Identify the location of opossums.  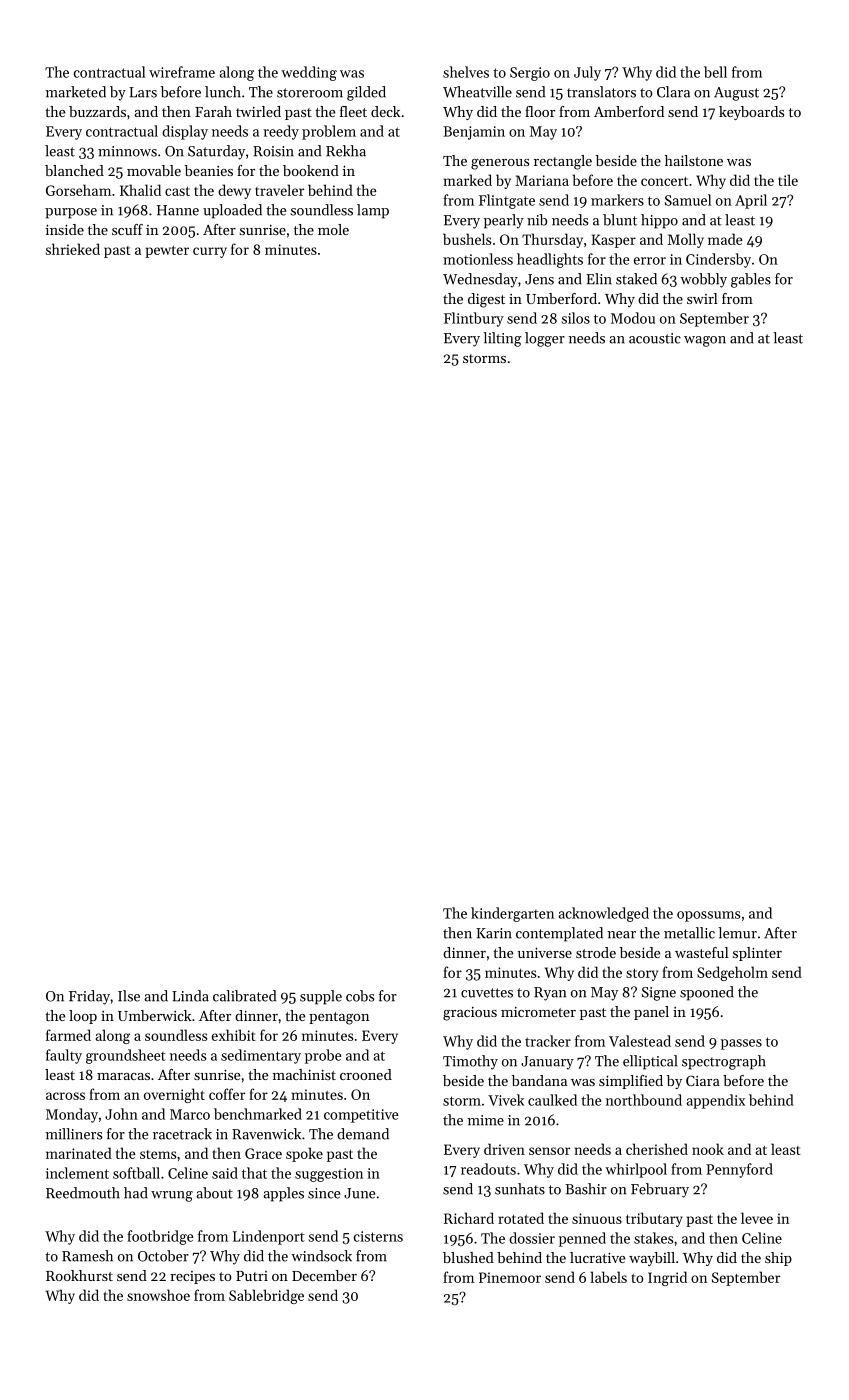
(708, 916).
